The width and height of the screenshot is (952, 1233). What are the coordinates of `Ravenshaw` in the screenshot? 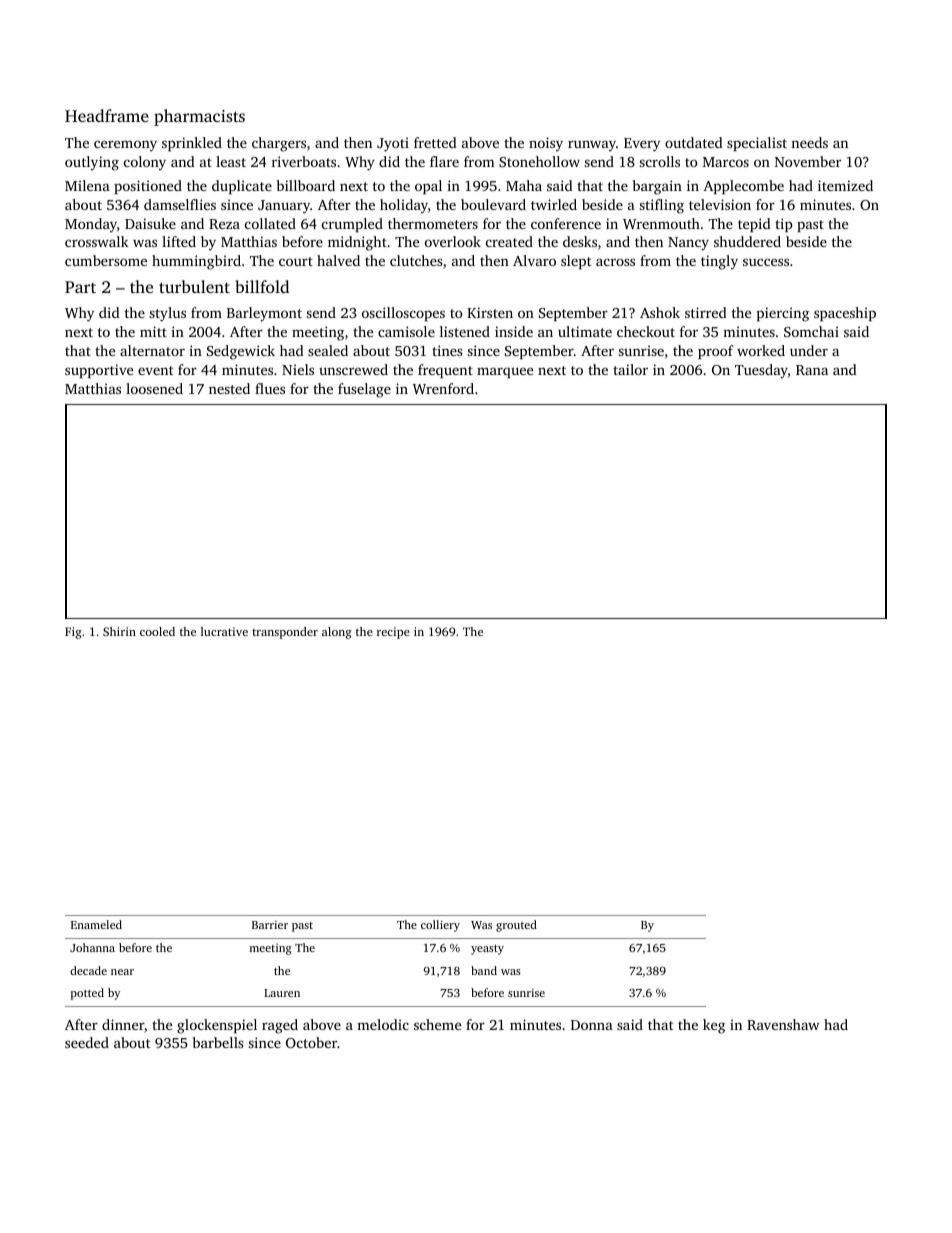 It's located at (783, 1024).
